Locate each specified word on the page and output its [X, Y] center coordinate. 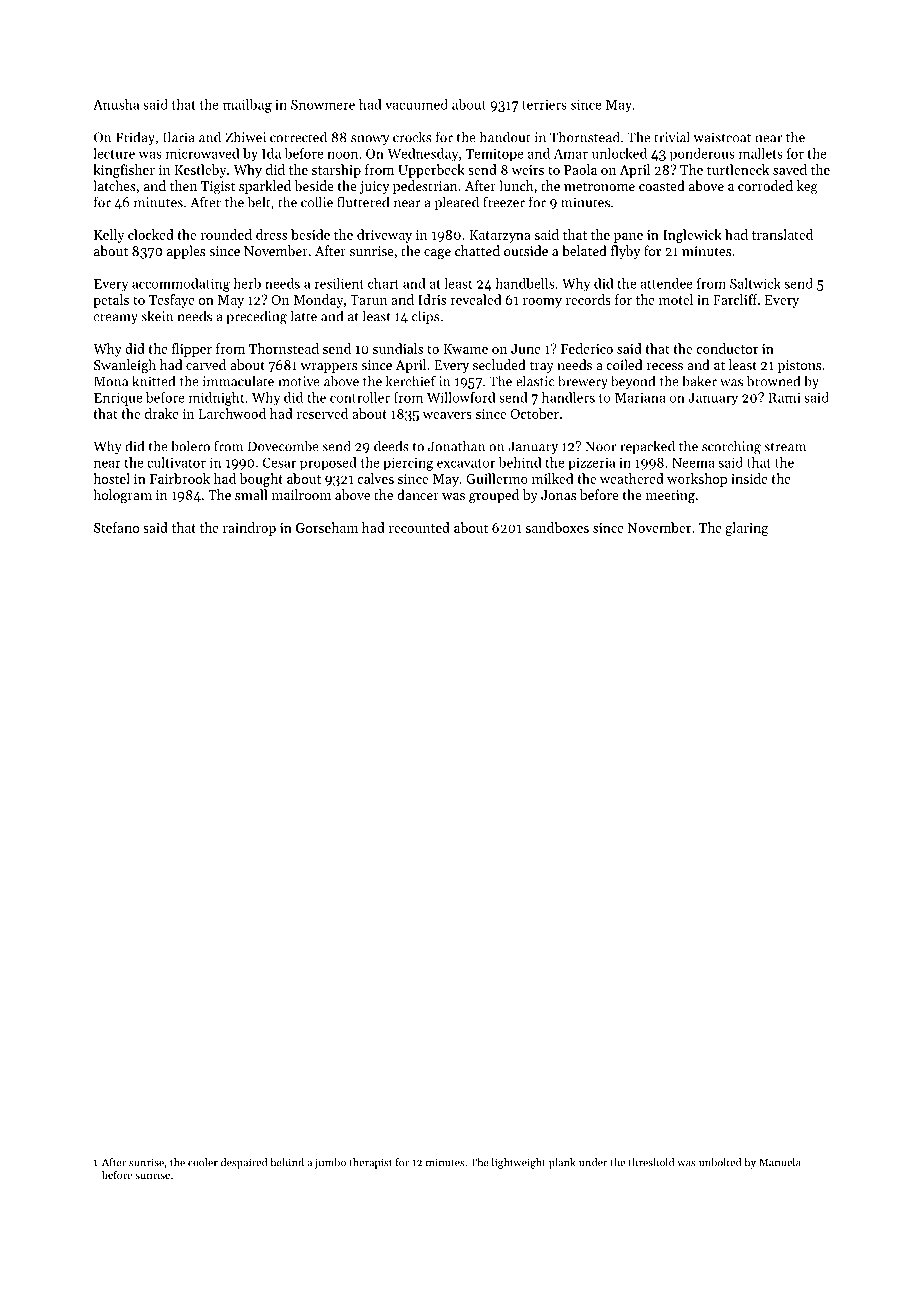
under [593, 1162]
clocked [151, 234]
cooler [203, 1162]
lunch [516, 185]
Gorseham [327, 527]
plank [562, 1163]
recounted [419, 527]
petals [111, 301]
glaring [746, 529]
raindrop [249, 529]
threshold [651, 1162]
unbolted [720, 1162]
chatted [477, 250]
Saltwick [755, 283]
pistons [799, 366]
